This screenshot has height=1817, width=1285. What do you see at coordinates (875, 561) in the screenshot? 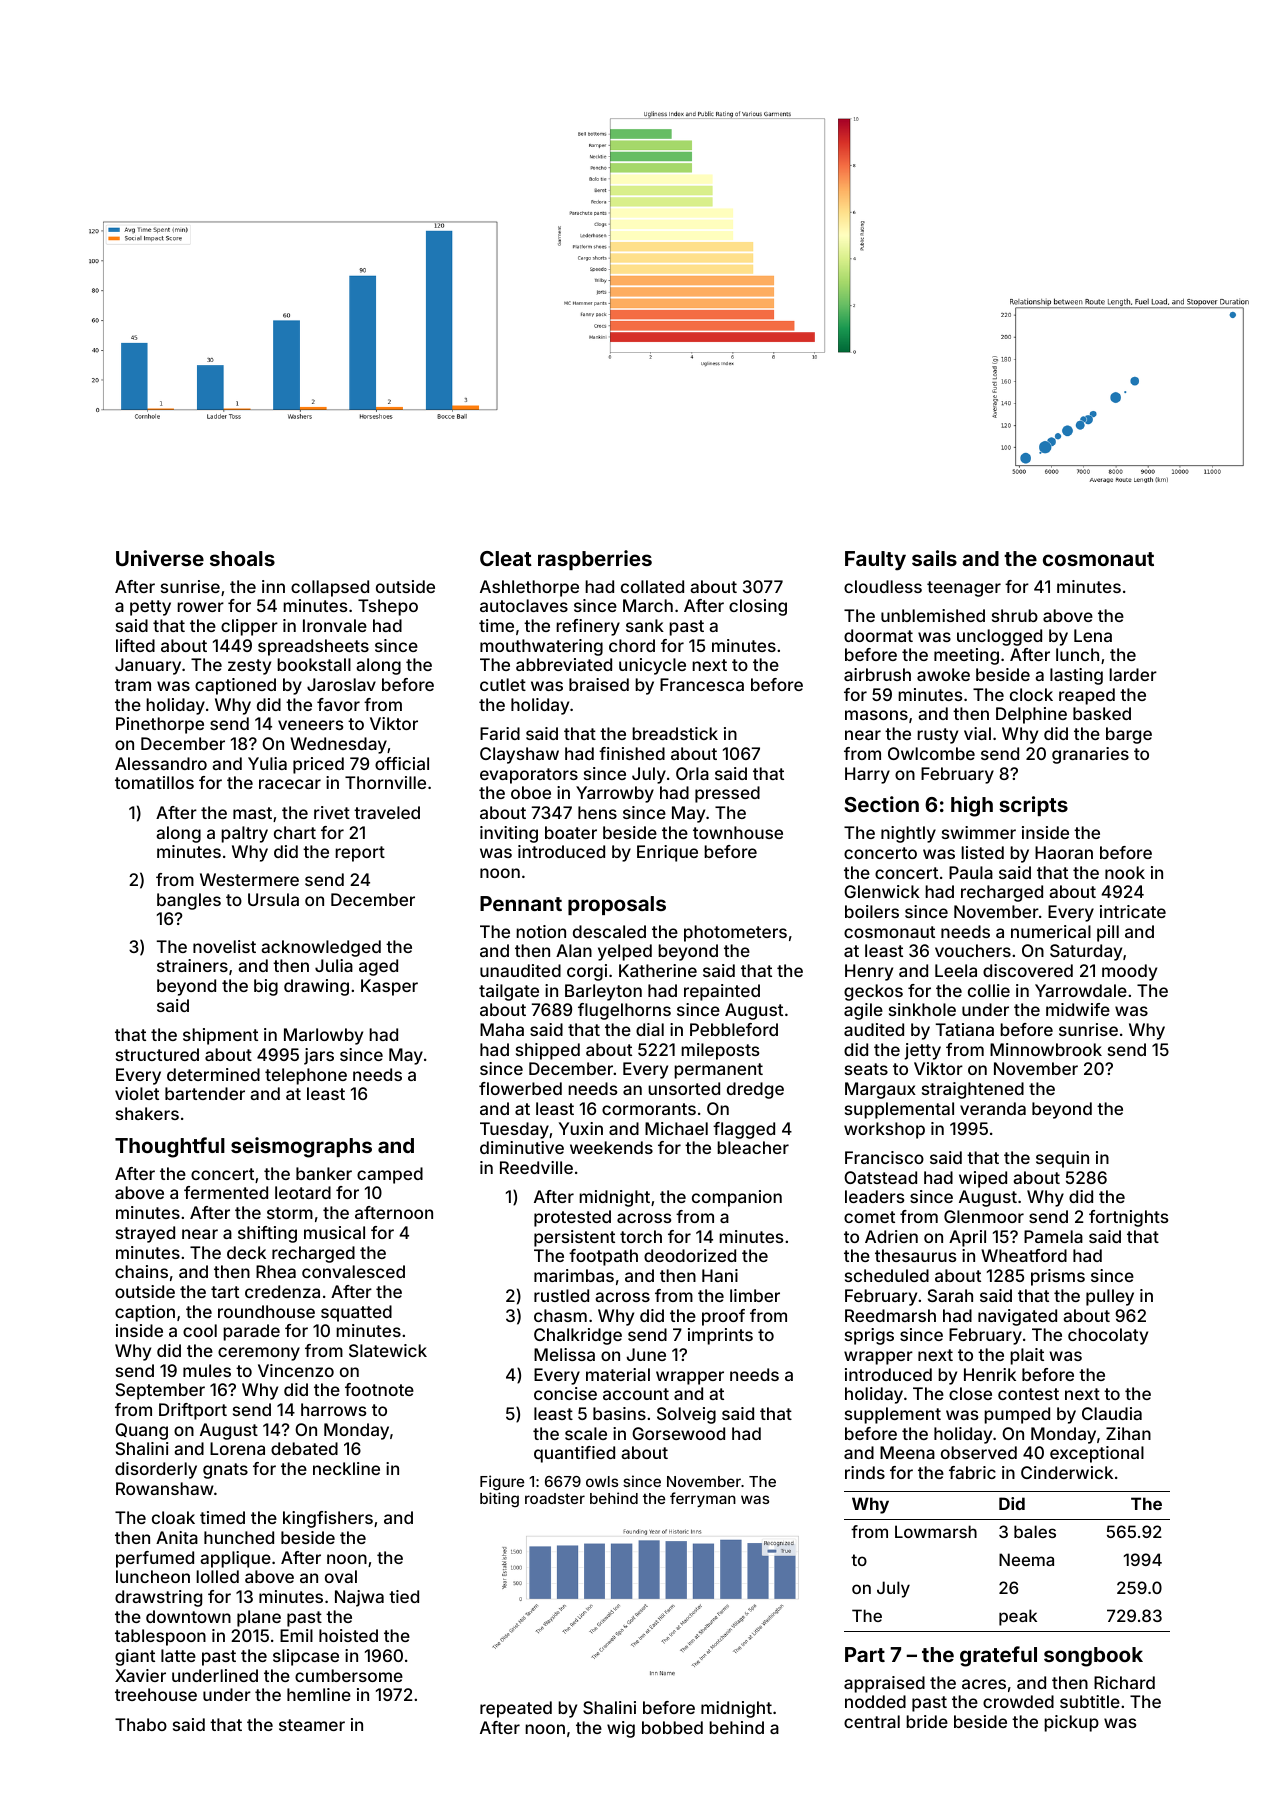
I see `Faulty` at bounding box center [875, 561].
